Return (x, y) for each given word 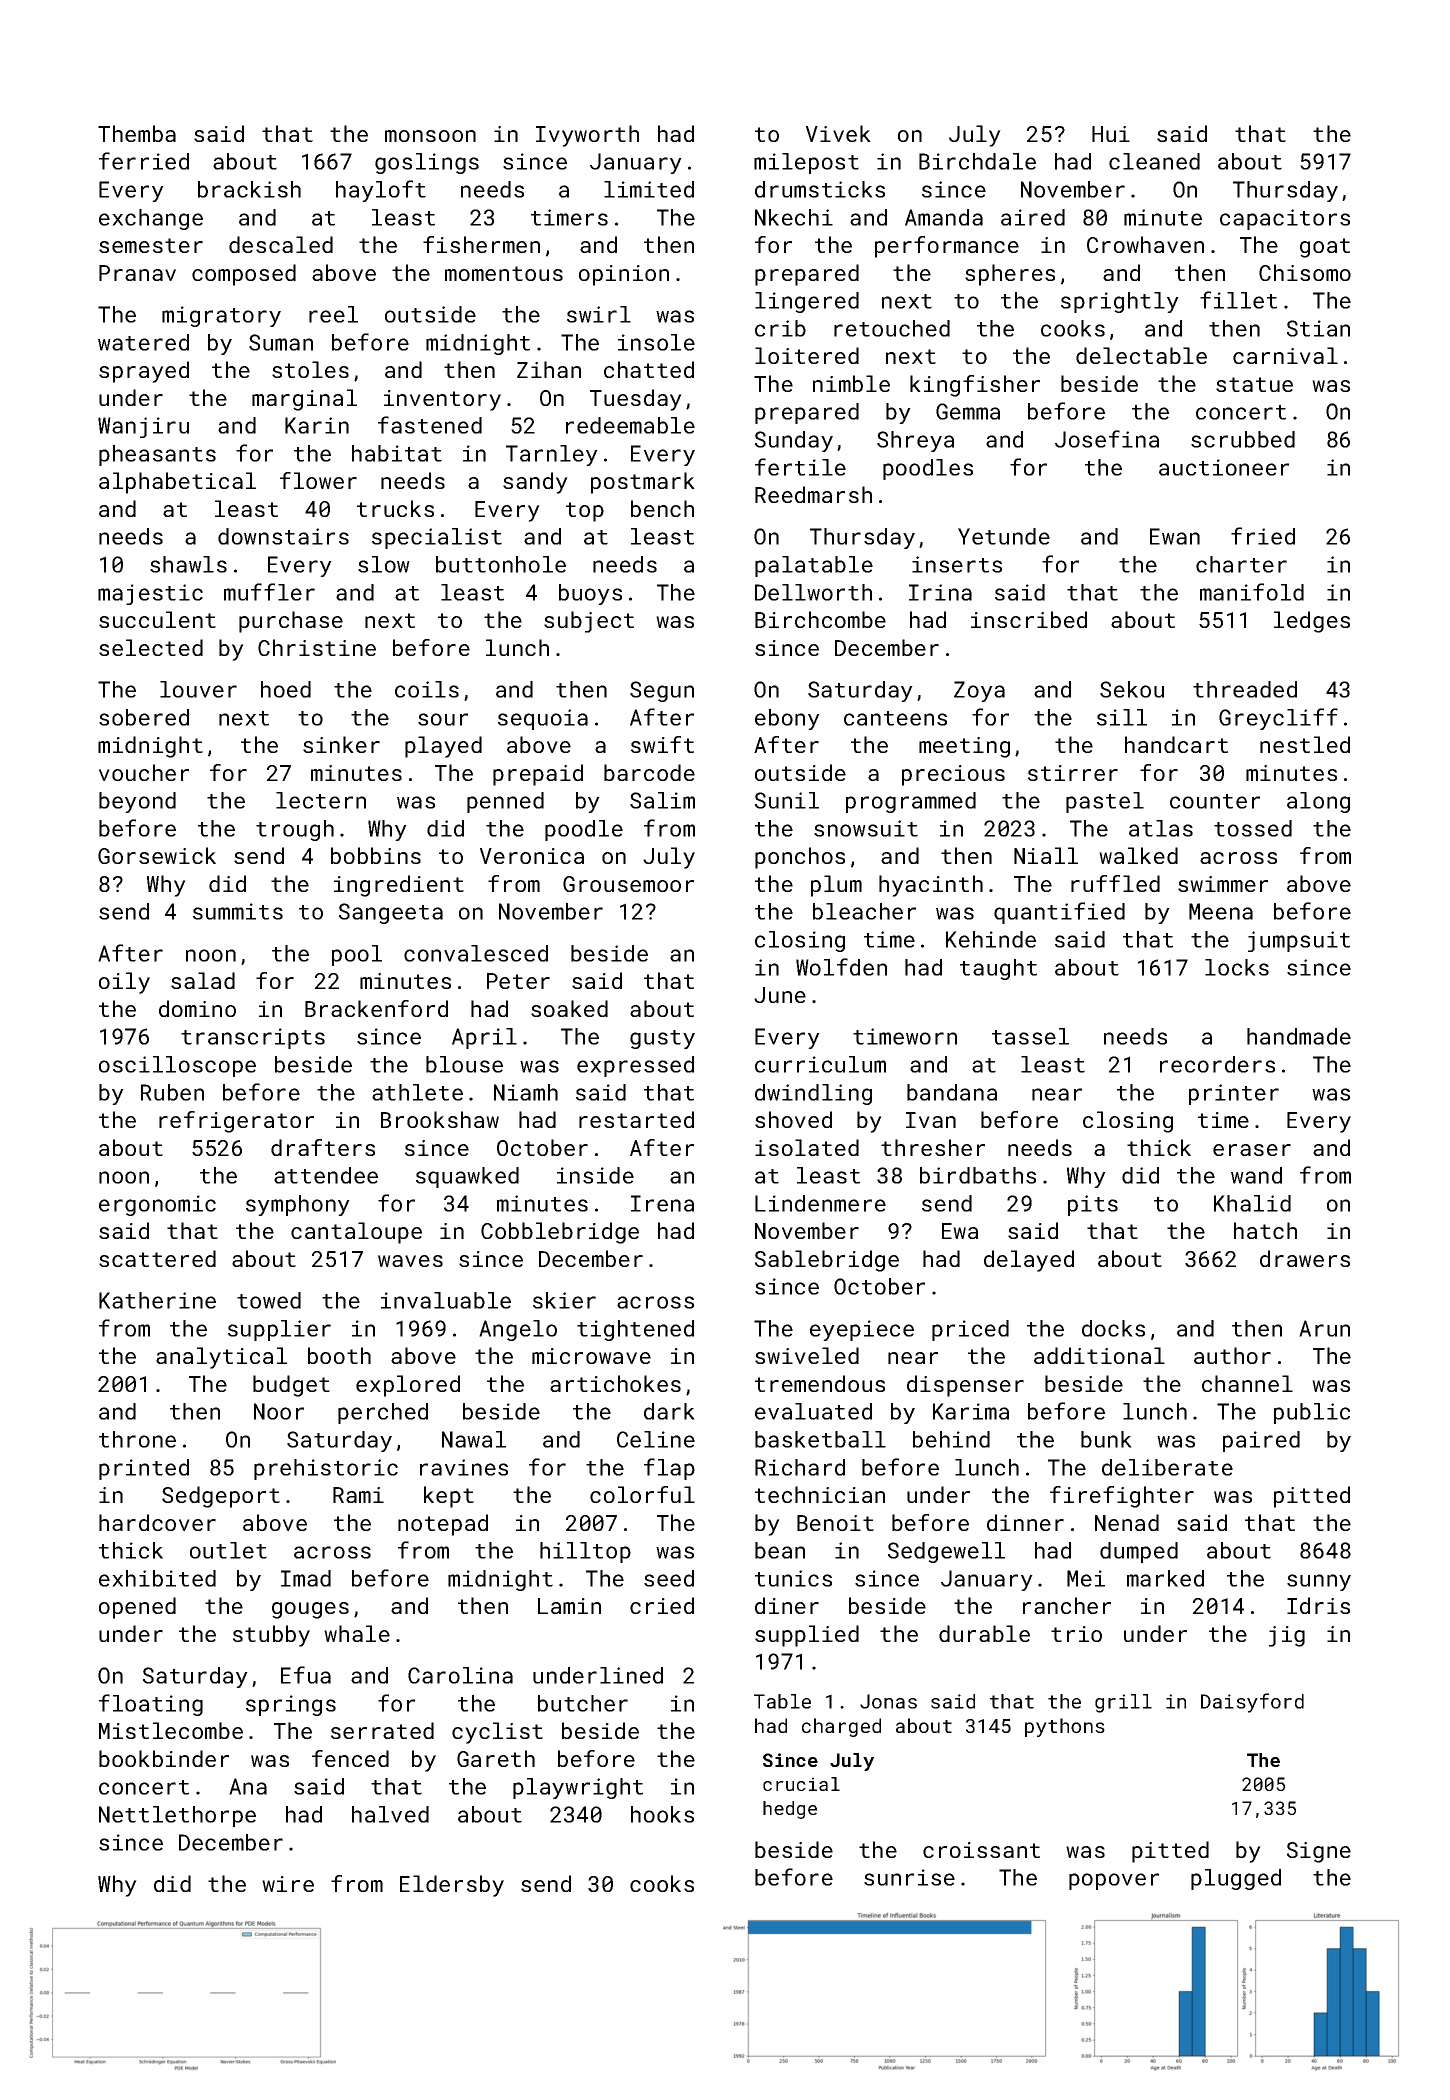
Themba (137, 133)
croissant (981, 1850)
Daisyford (1252, 1703)
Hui (1111, 134)
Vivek (838, 133)
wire (288, 1884)
